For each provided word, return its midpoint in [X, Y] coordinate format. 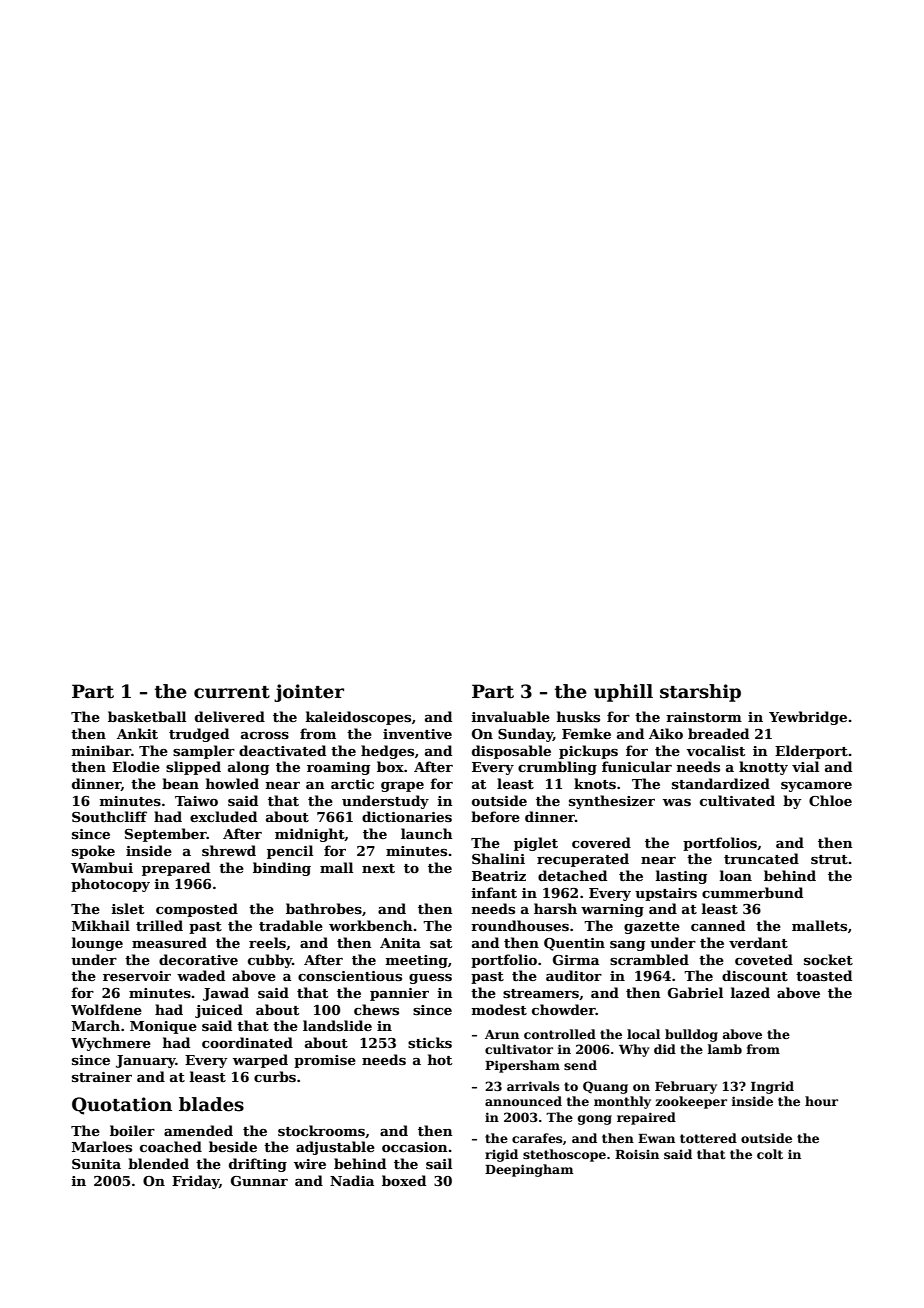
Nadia [352, 1180]
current [232, 692]
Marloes [102, 1146]
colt [770, 1154]
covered [601, 842]
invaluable [511, 716]
